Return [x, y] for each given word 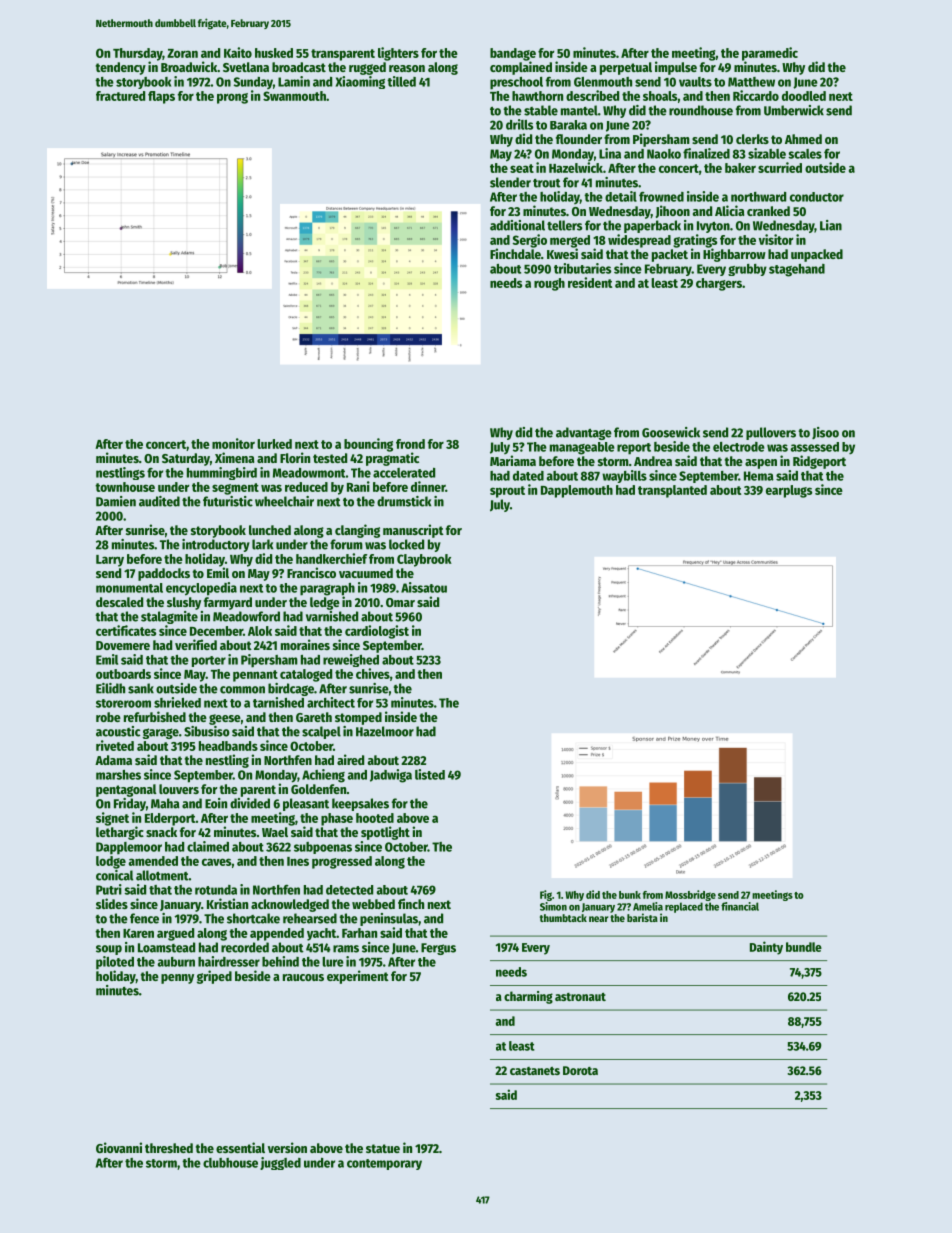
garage [161, 733]
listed [430, 774]
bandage [513, 54]
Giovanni [119, 1147]
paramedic [770, 54]
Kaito [238, 52]
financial [740, 906]
